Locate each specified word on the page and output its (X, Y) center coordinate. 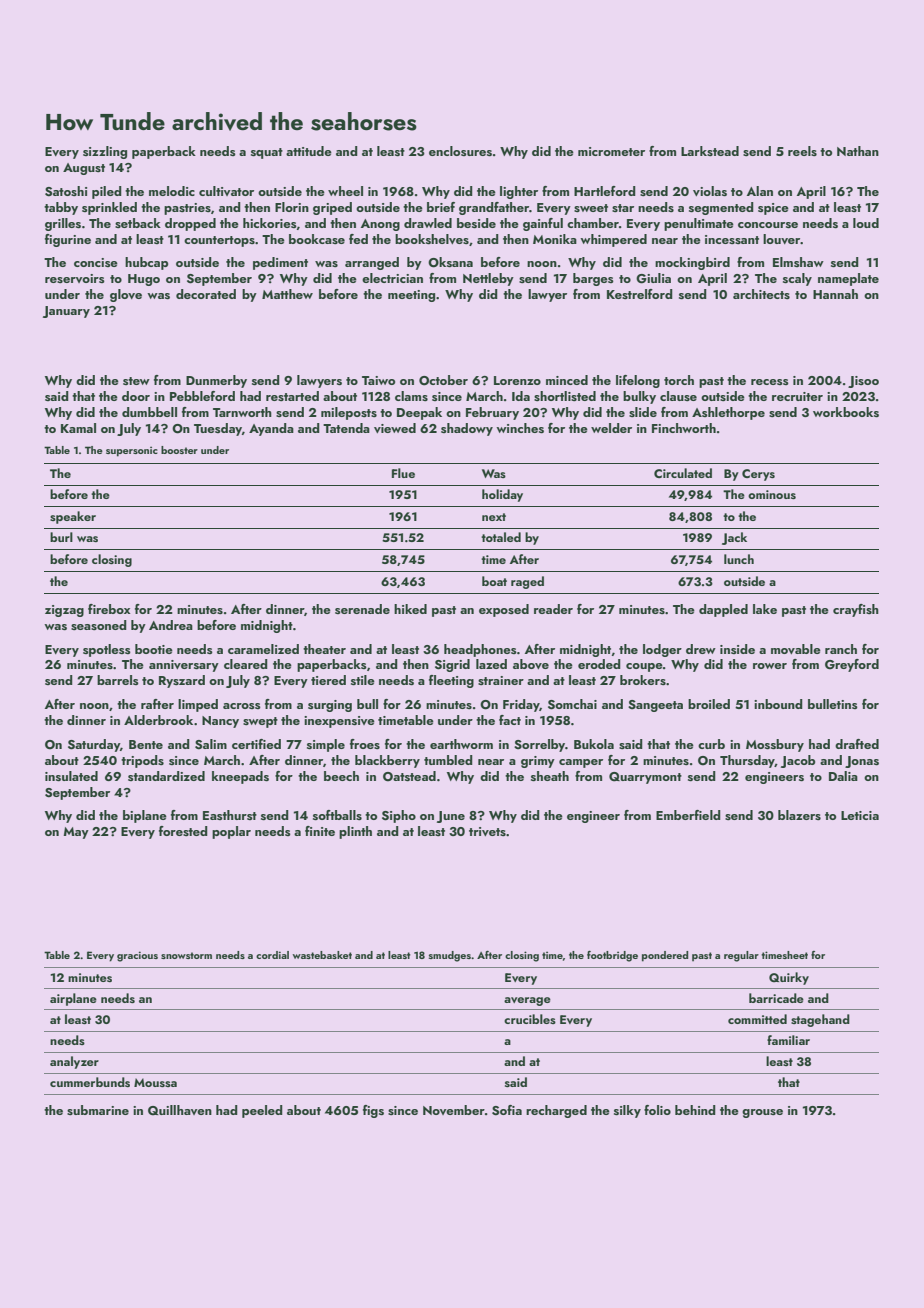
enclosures (460, 151)
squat (267, 153)
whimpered (613, 240)
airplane (73, 999)
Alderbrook (158, 720)
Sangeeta (655, 706)
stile (363, 680)
